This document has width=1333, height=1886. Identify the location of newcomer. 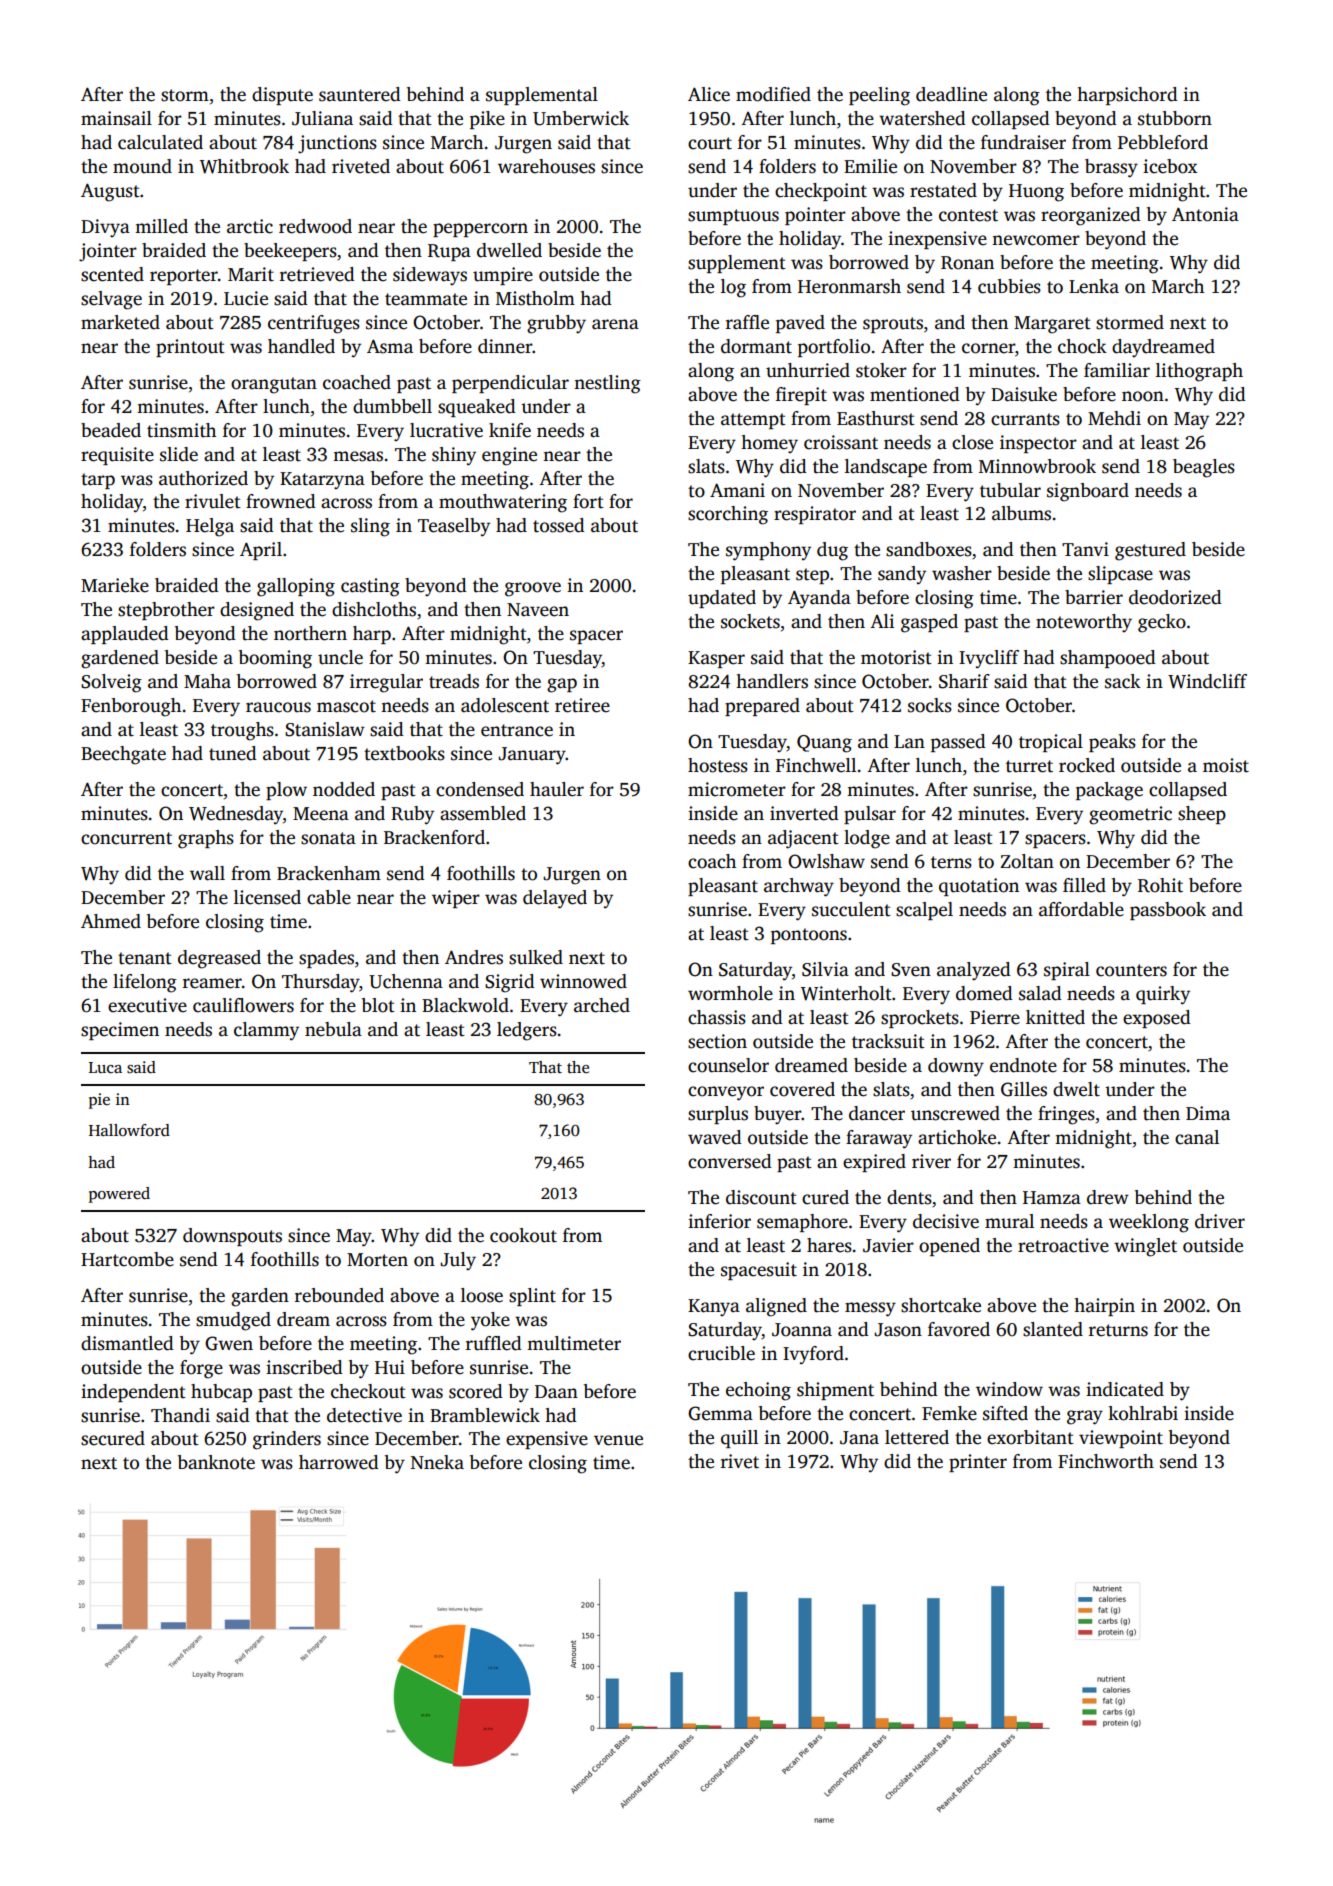
(1036, 240).
